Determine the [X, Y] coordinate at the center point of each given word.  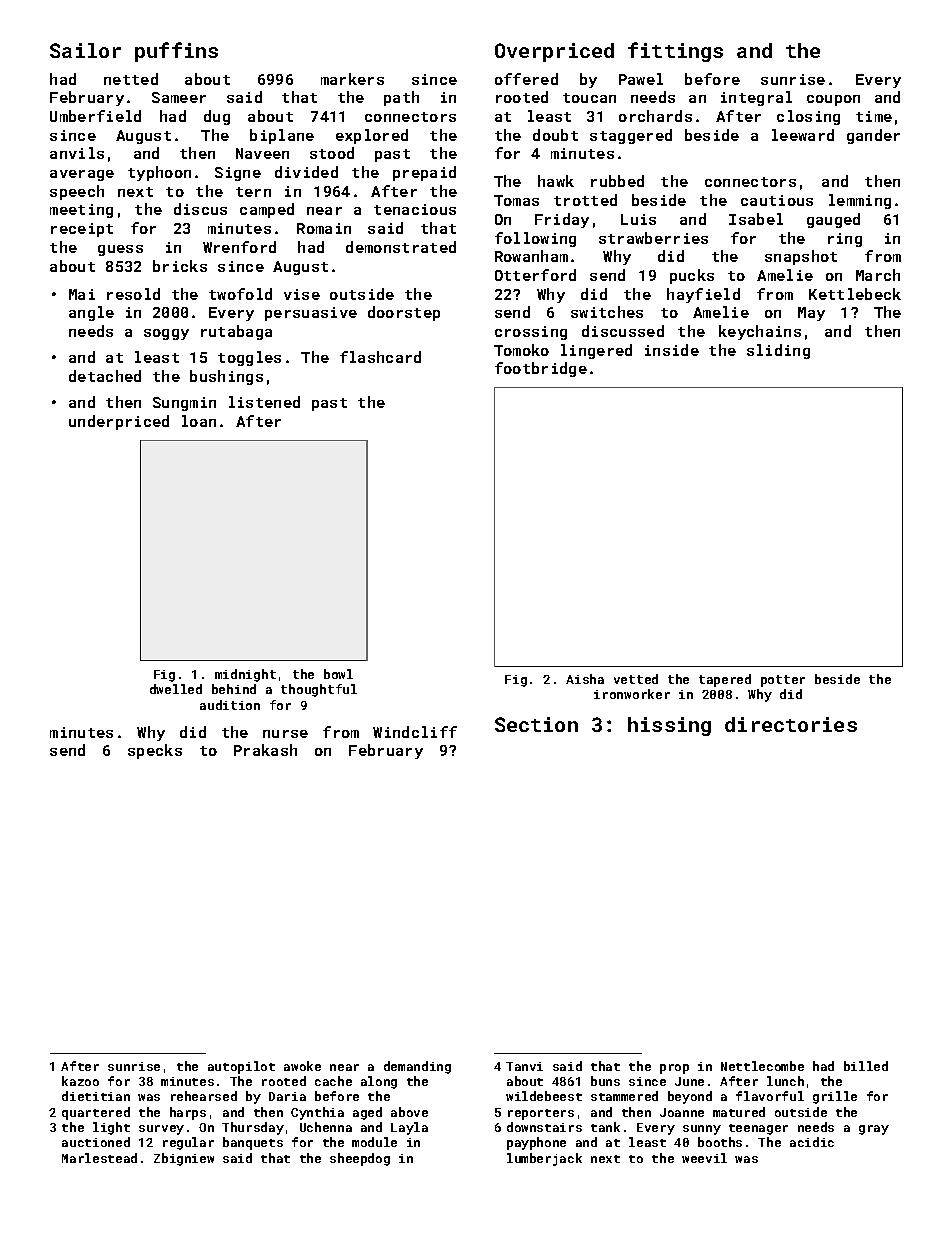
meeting [81, 211]
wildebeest [544, 1096]
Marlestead [99, 1158]
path [401, 98]
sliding [778, 351]
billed [866, 1066]
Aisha [585, 679]
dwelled [176, 689]
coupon [833, 100]
